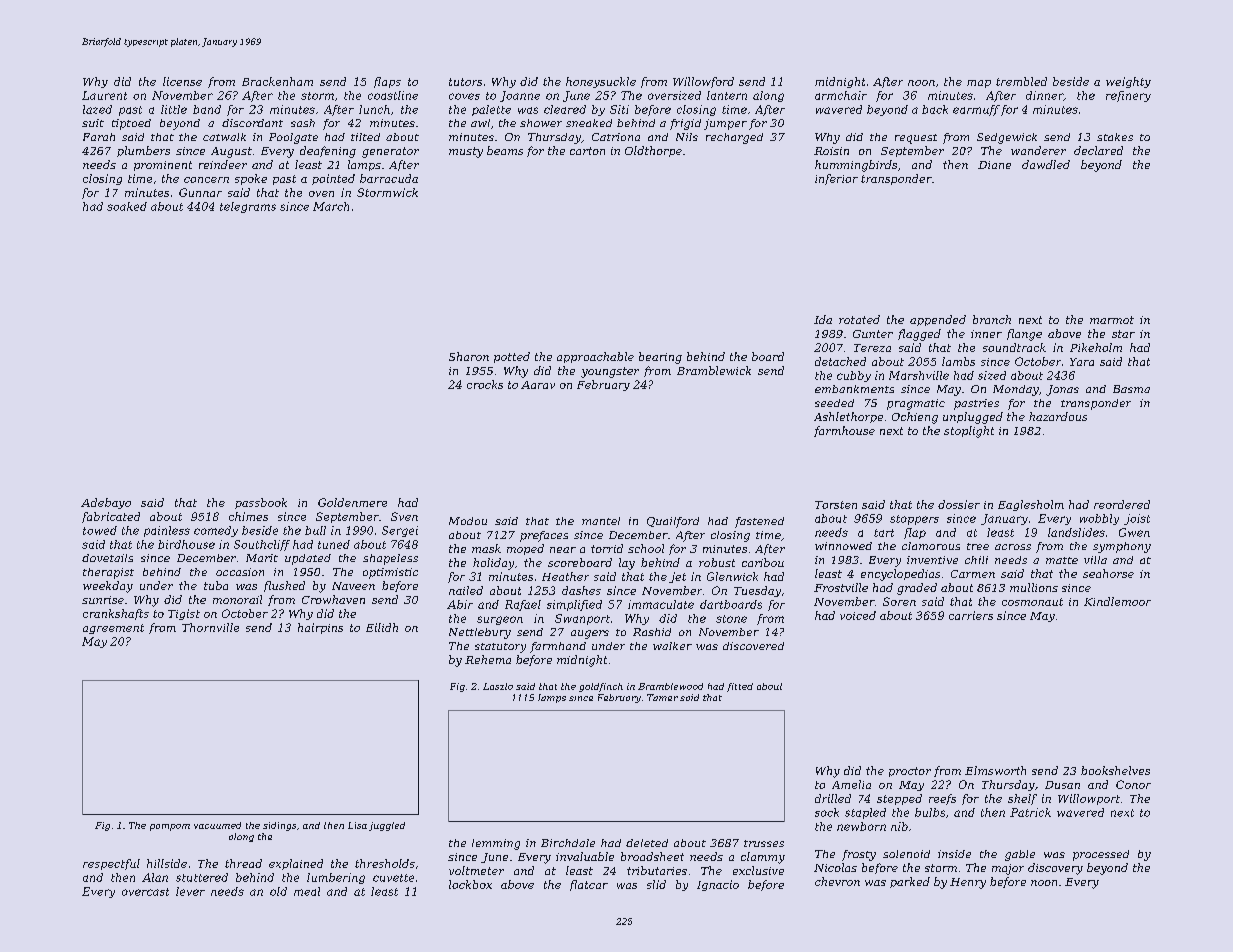 The image size is (1233, 952). What do you see at coordinates (1117, 601) in the page?
I see `Kindlemoor` at bounding box center [1117, 601].
